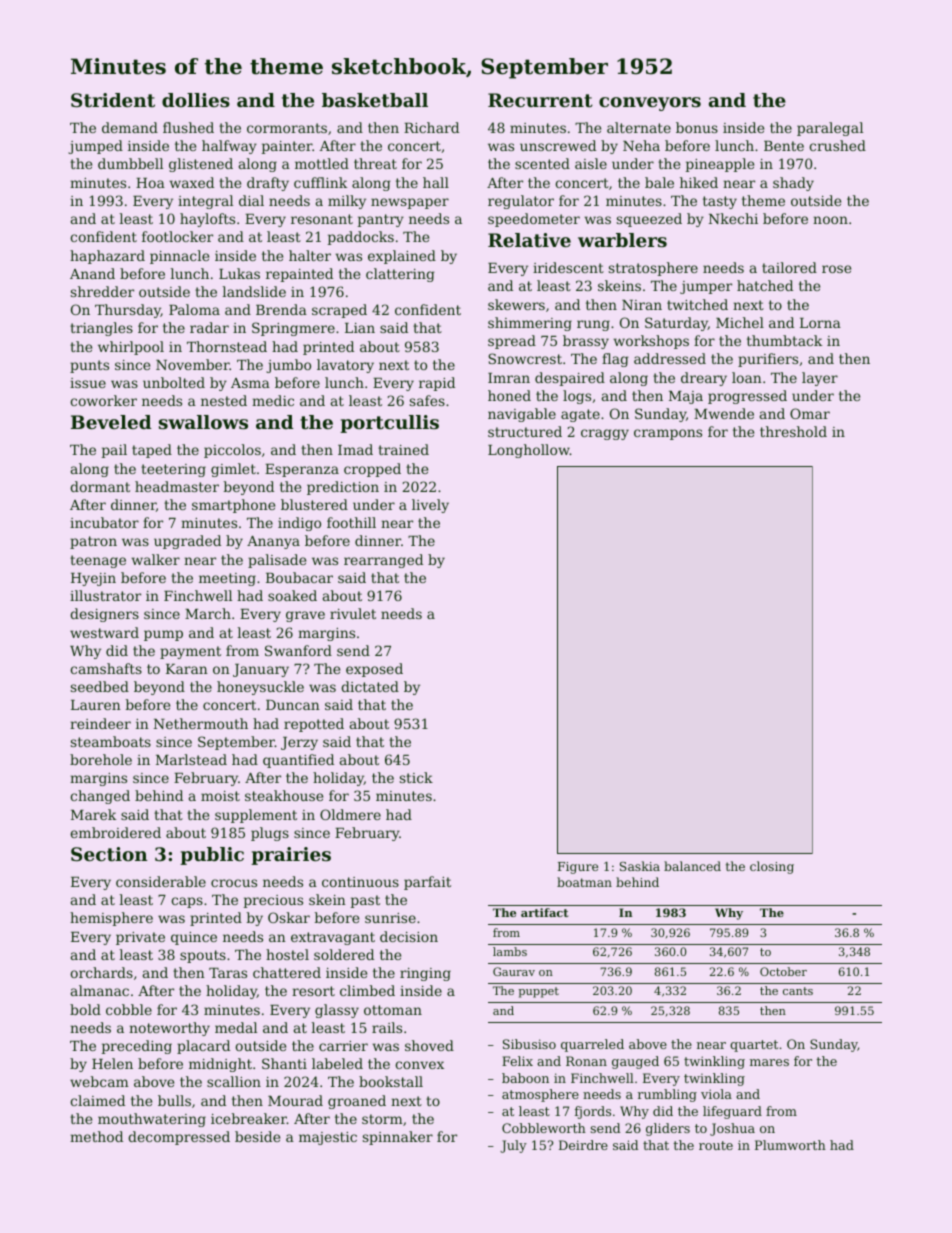  Describe the element at coordinates (113, 100) in the screenshot. I see `Strident` at that location.
